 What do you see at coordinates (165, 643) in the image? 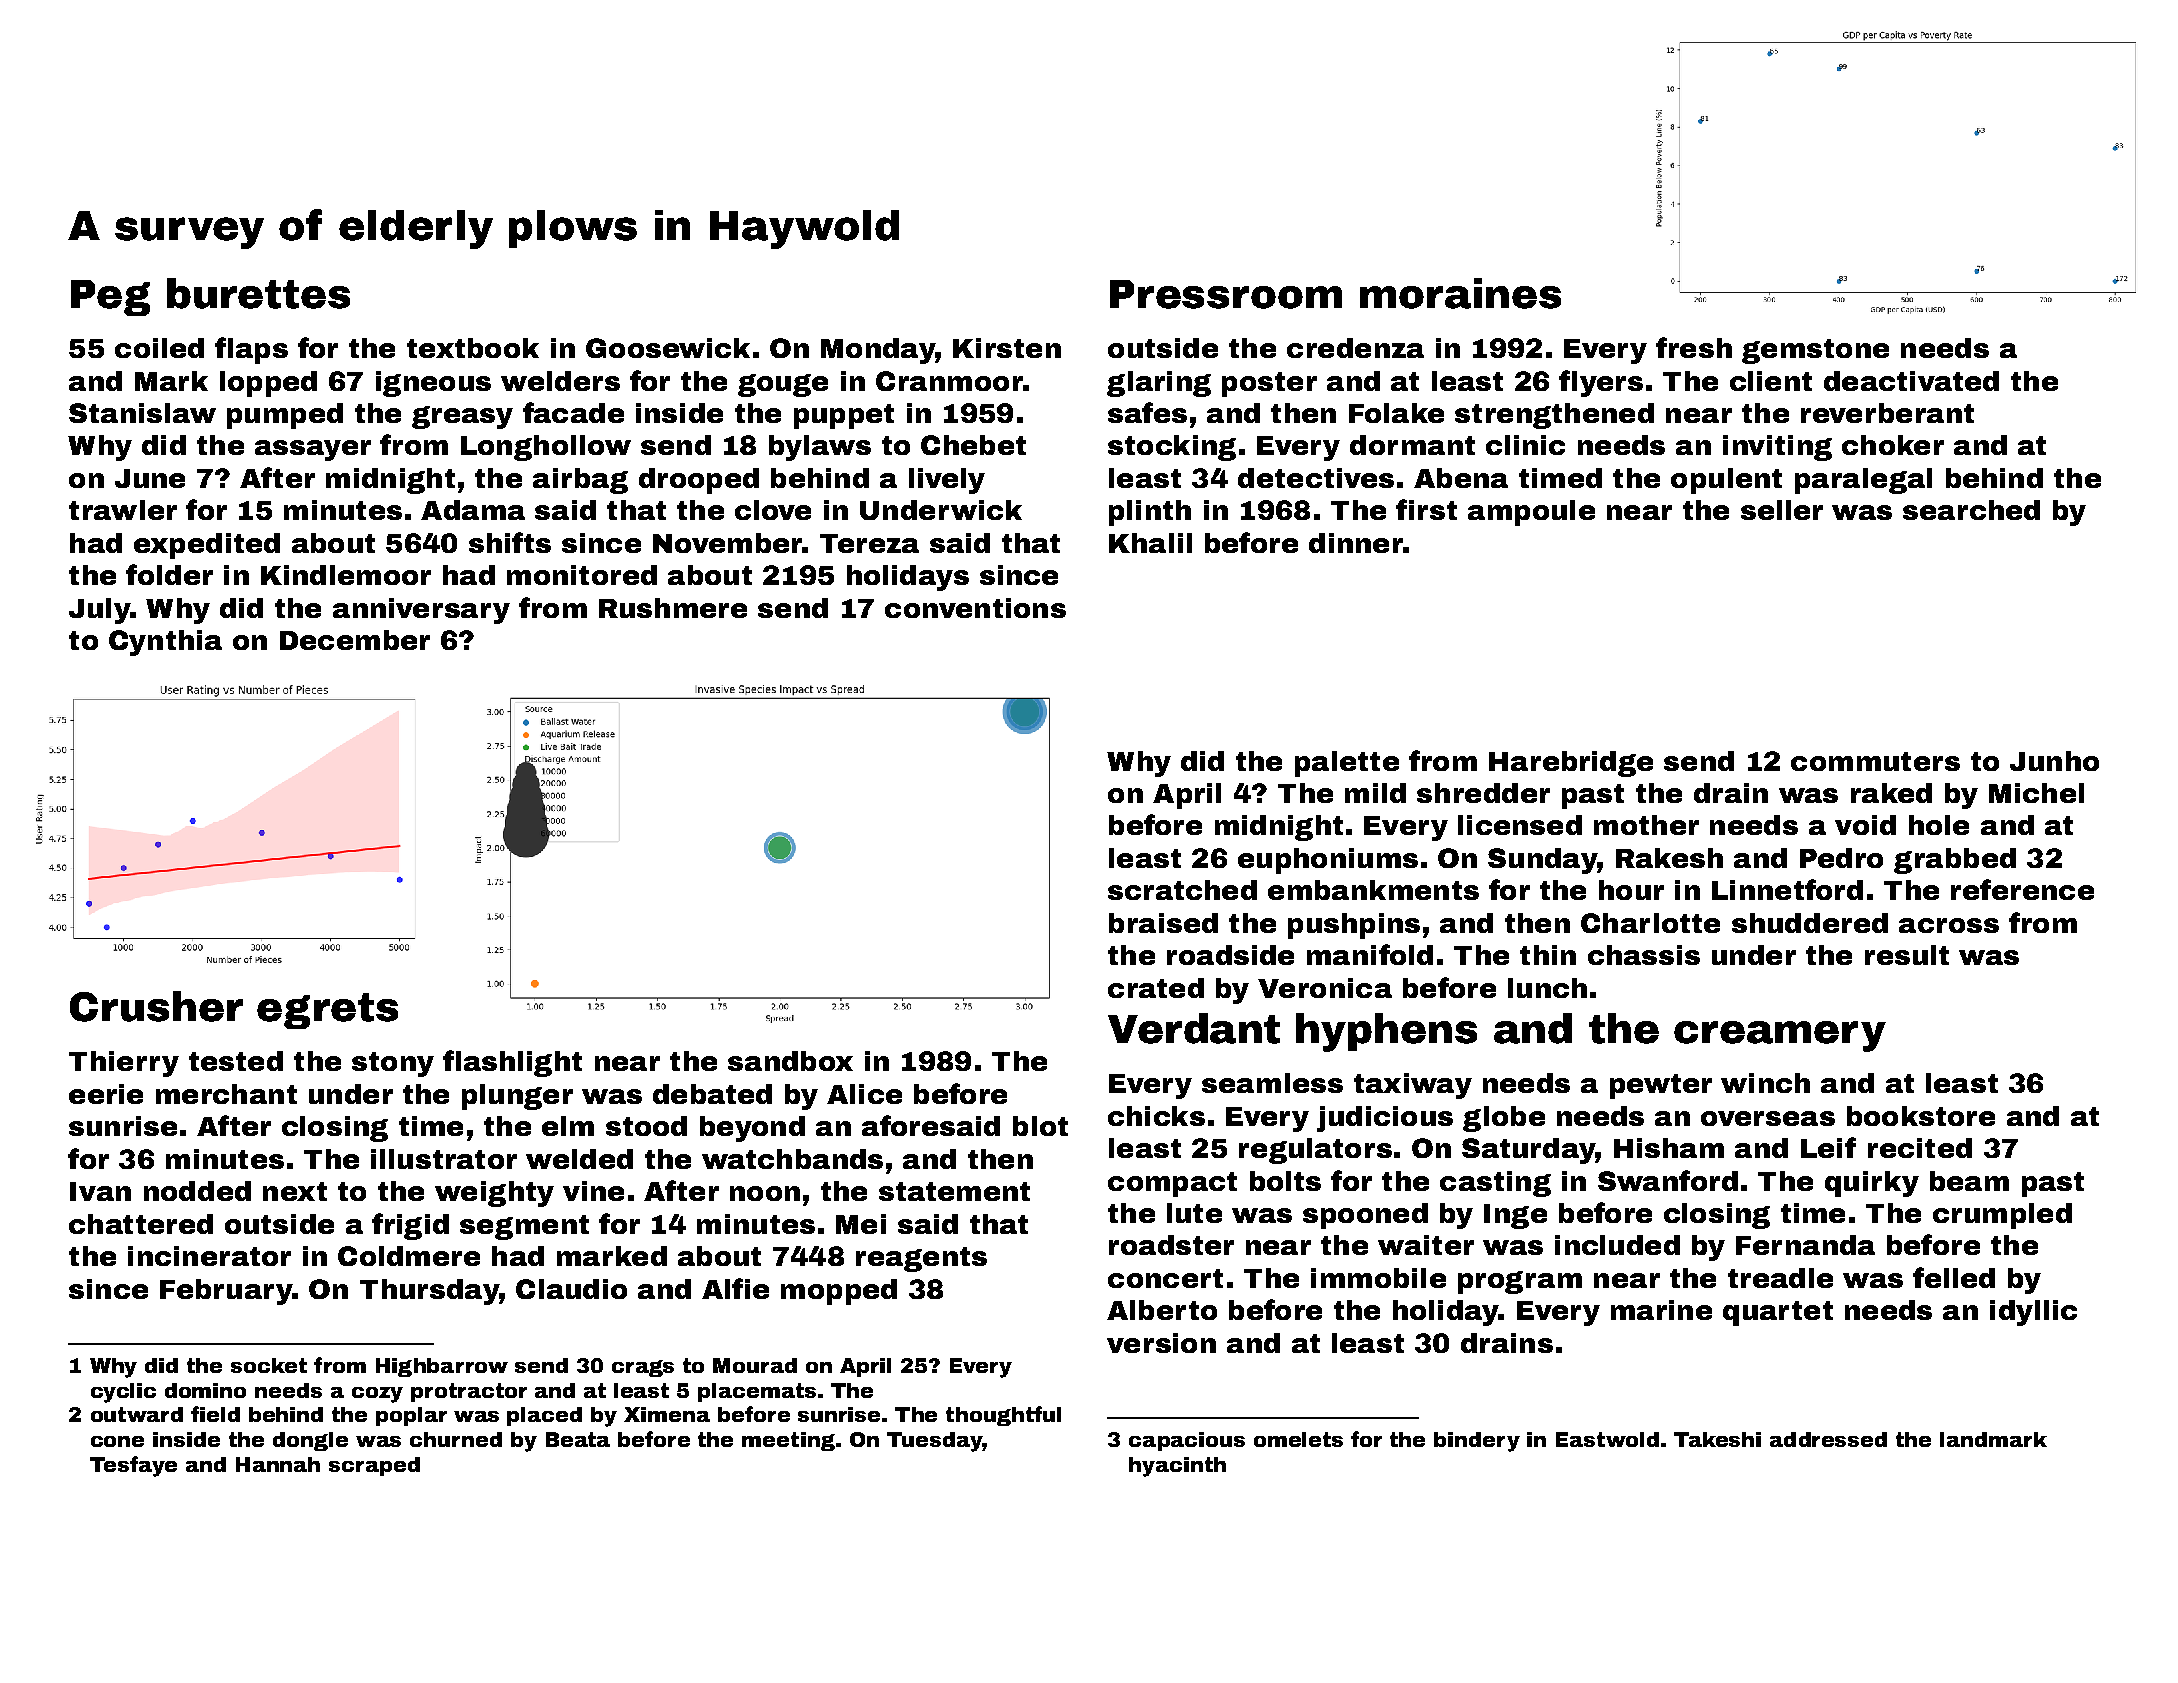
I see `Cynthia` at bounding box center [165, 643].
